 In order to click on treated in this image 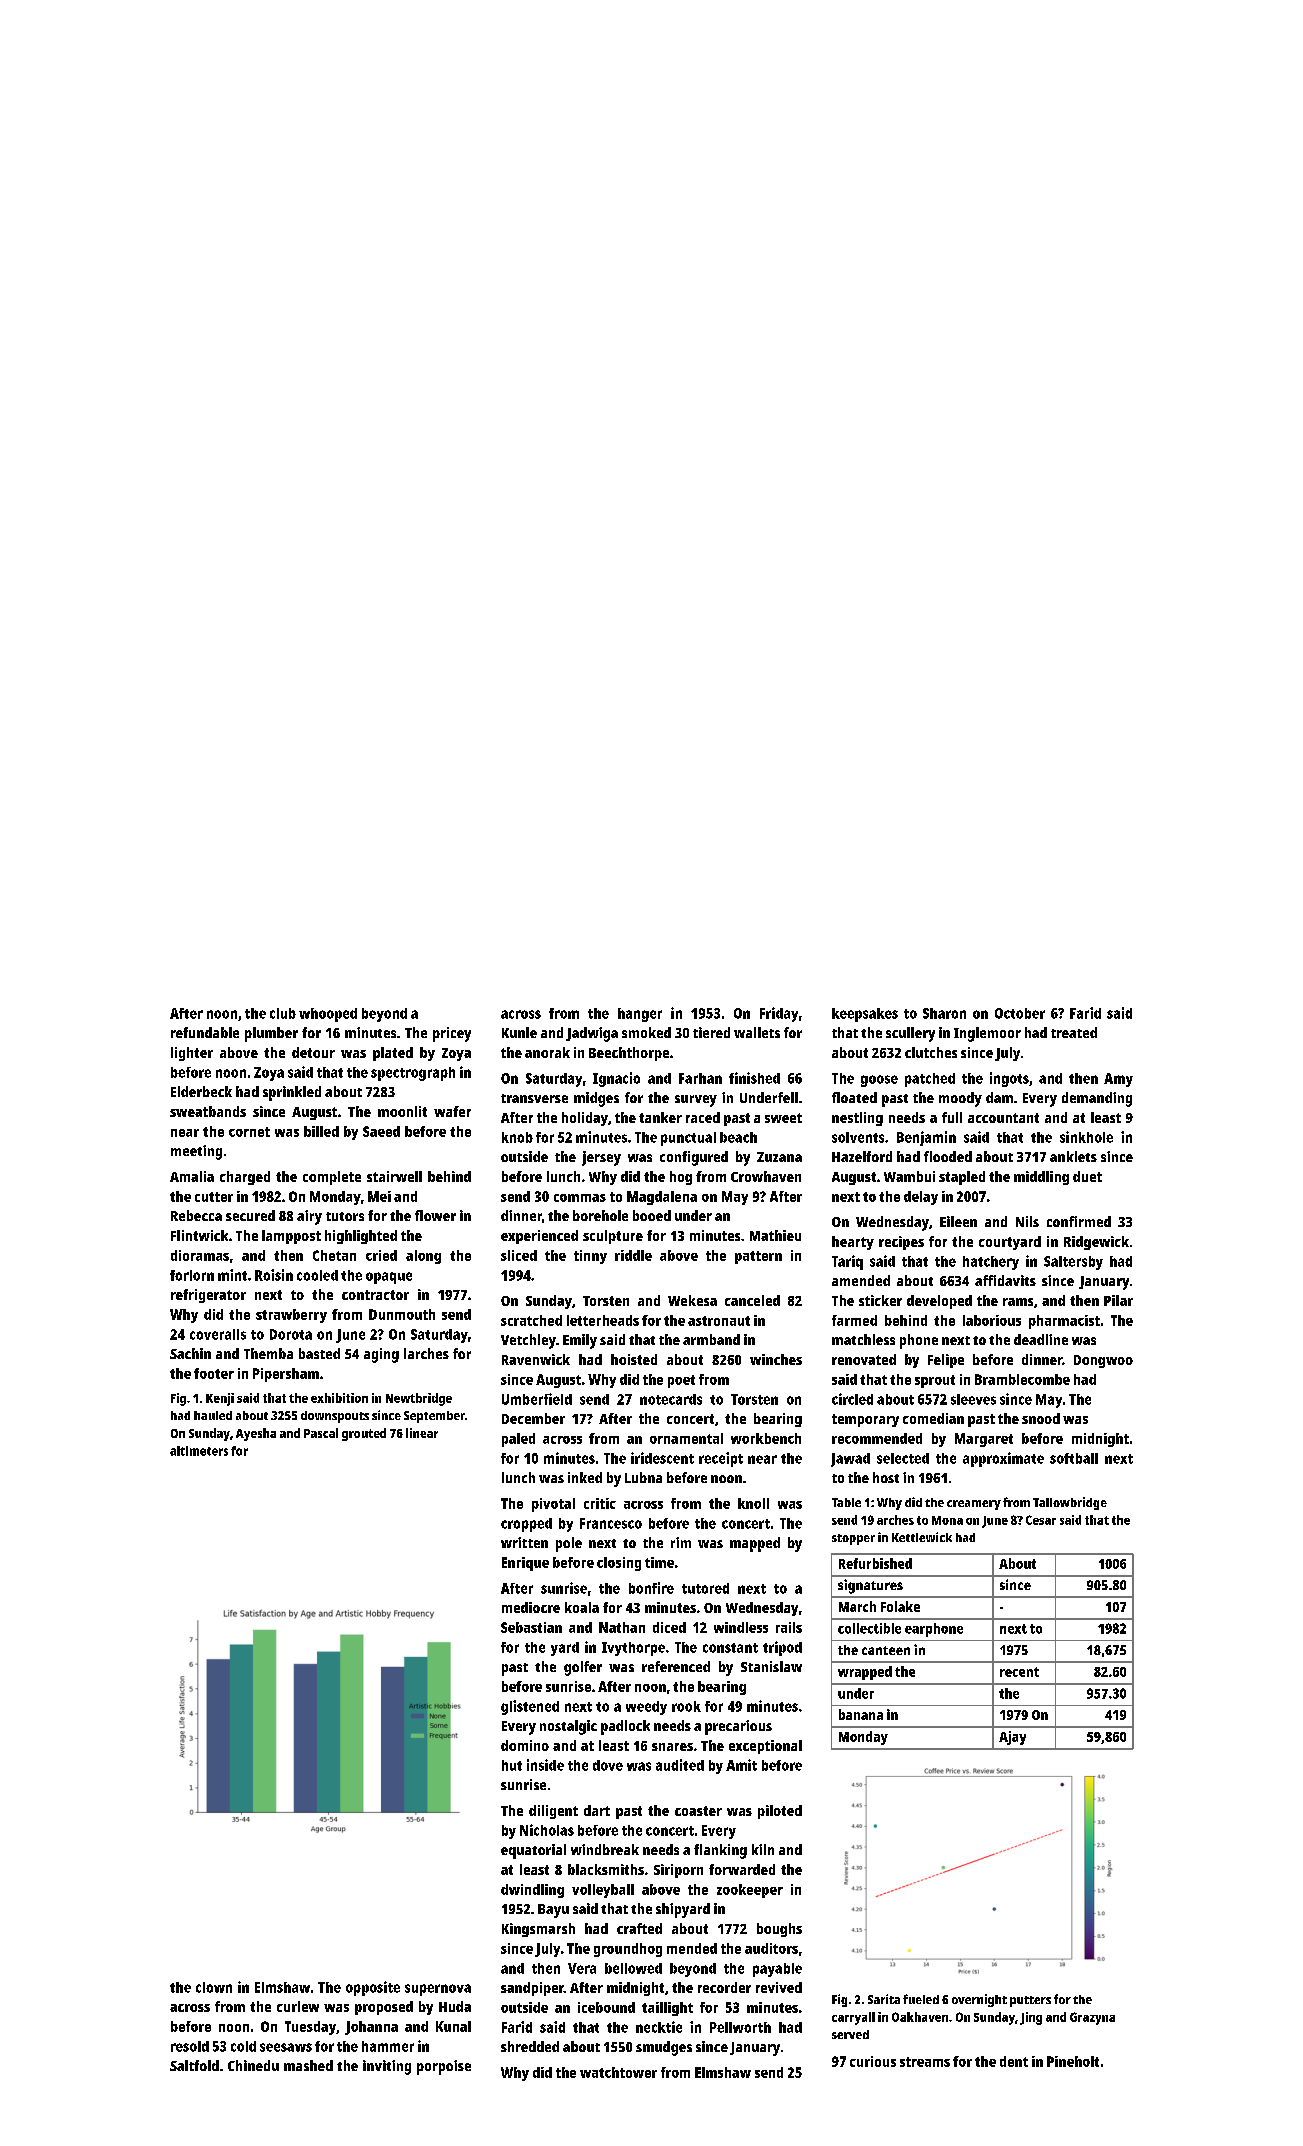, I will do `click(1074, 1032)`.
